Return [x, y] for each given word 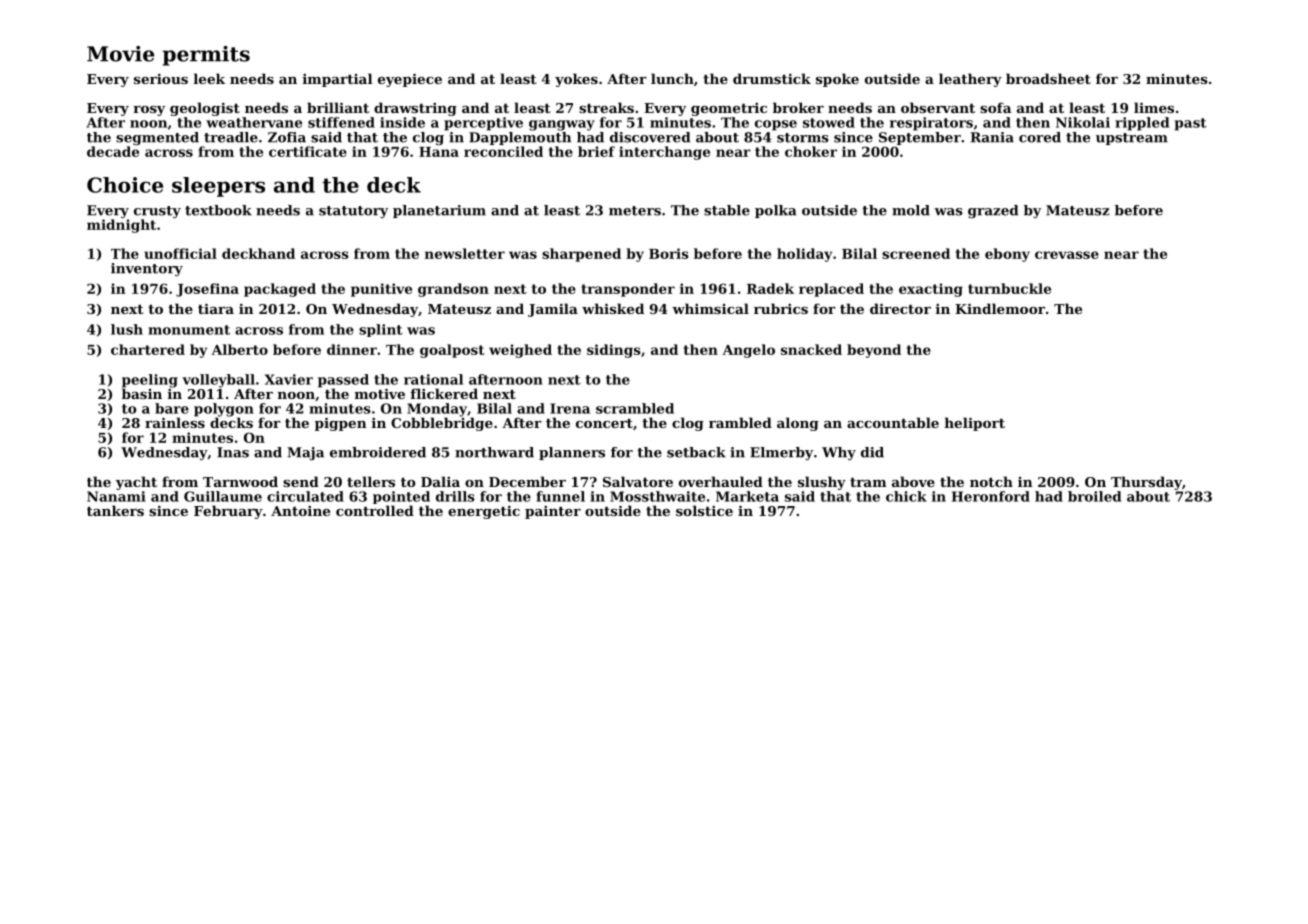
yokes [576, 80]
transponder [628, 290]
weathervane [254, 122]
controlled [375, 510]
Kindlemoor [1000, 308]
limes [1154, 107]
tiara [216, 308]
